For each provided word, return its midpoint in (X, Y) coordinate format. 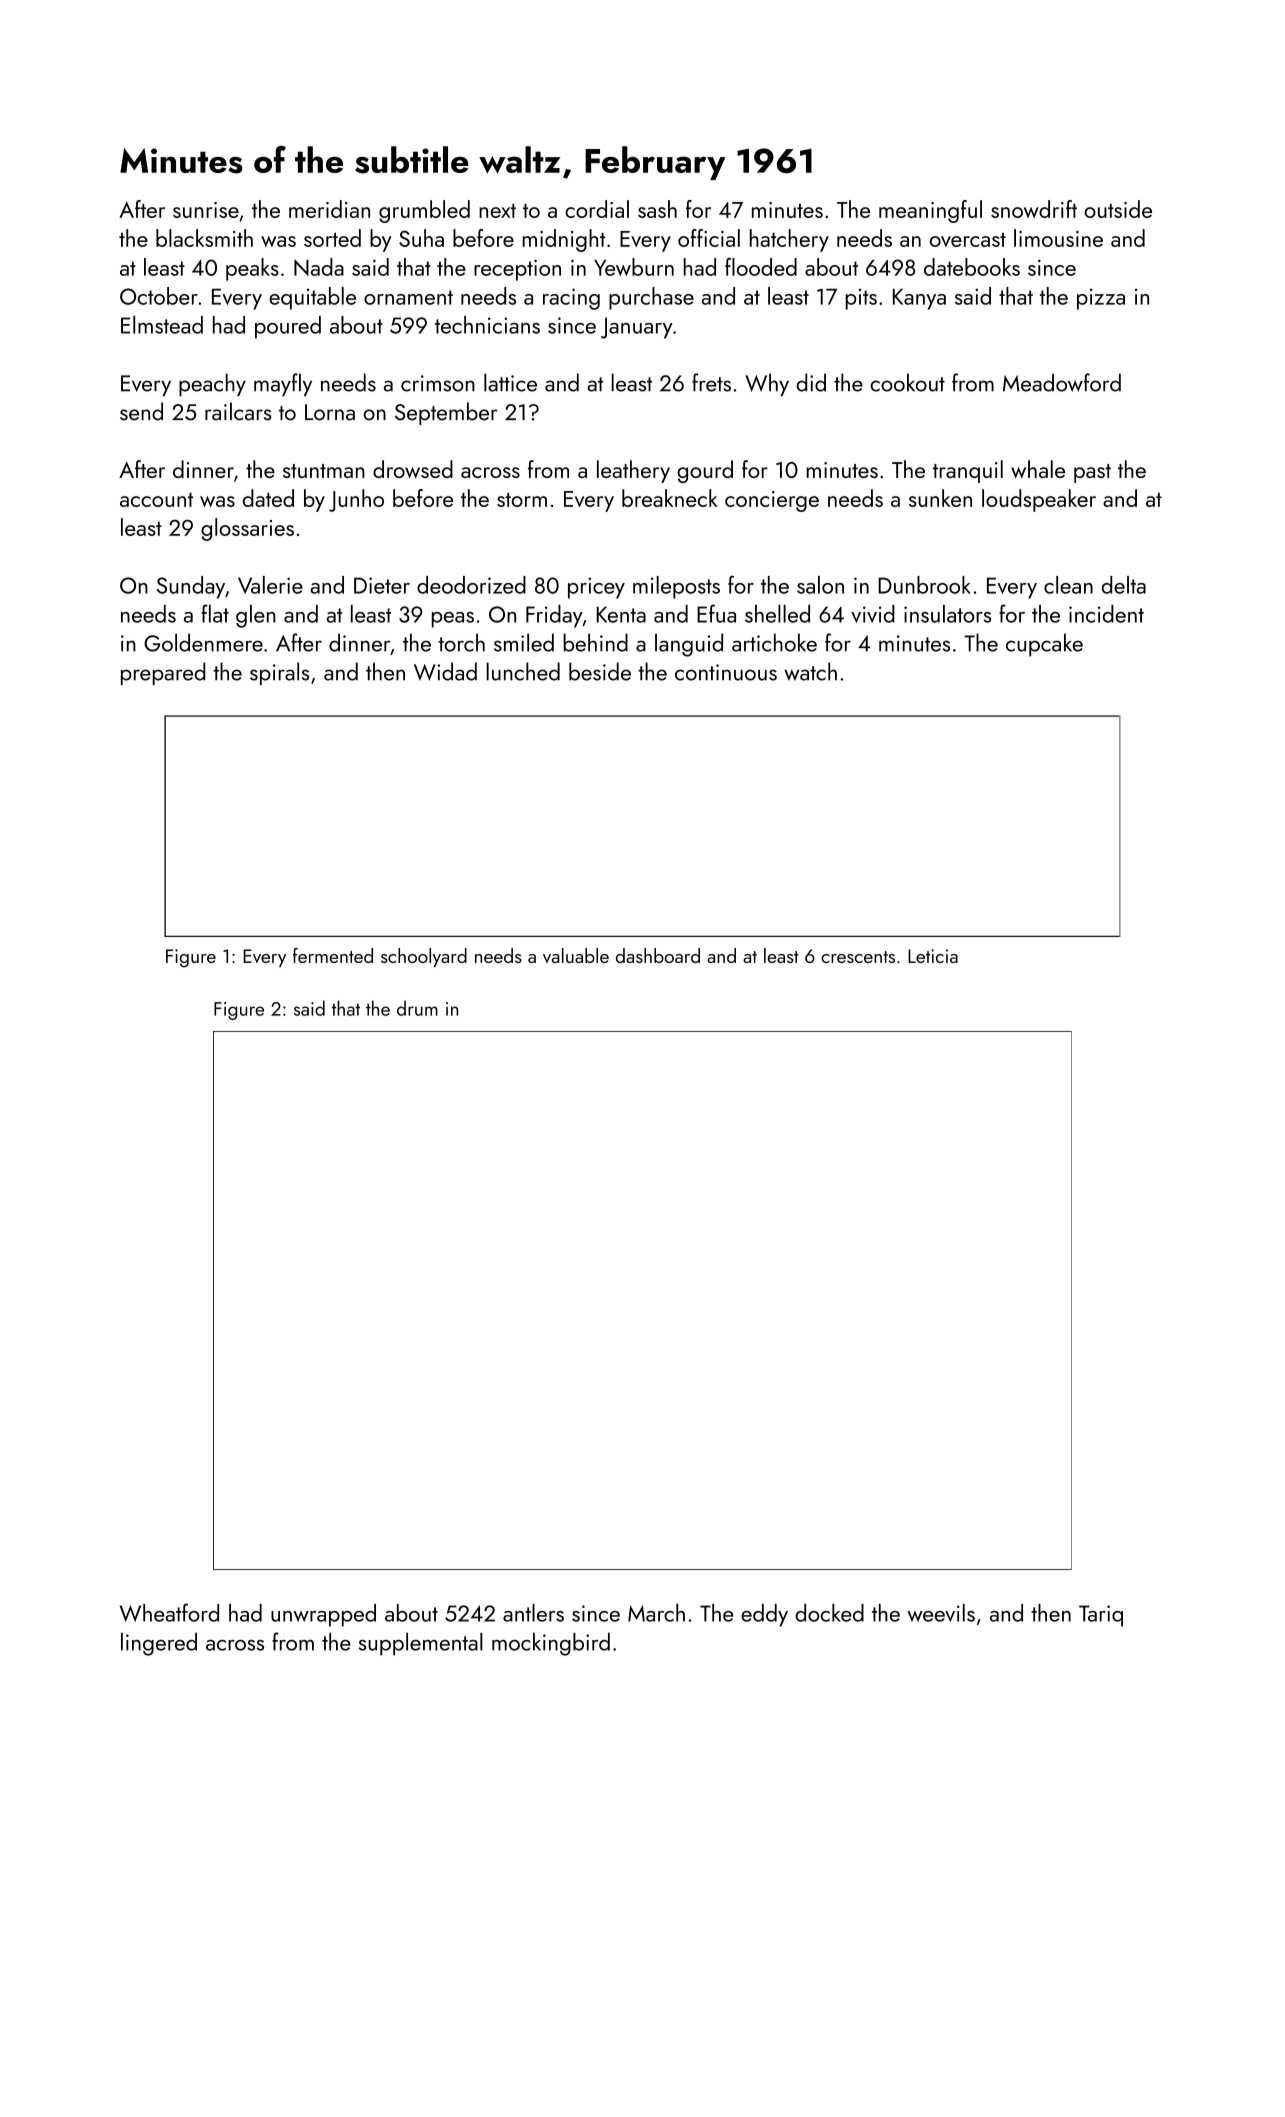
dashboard (658, 955)
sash (657, 209)
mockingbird (551, 1644)
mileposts (676, 587)
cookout (907, 382)
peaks (252, 269)
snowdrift (1034, 209)
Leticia (933, 956)
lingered (159, 1644)
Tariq (1101, 1616)
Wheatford (169, 1612)
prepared (163, 673)
